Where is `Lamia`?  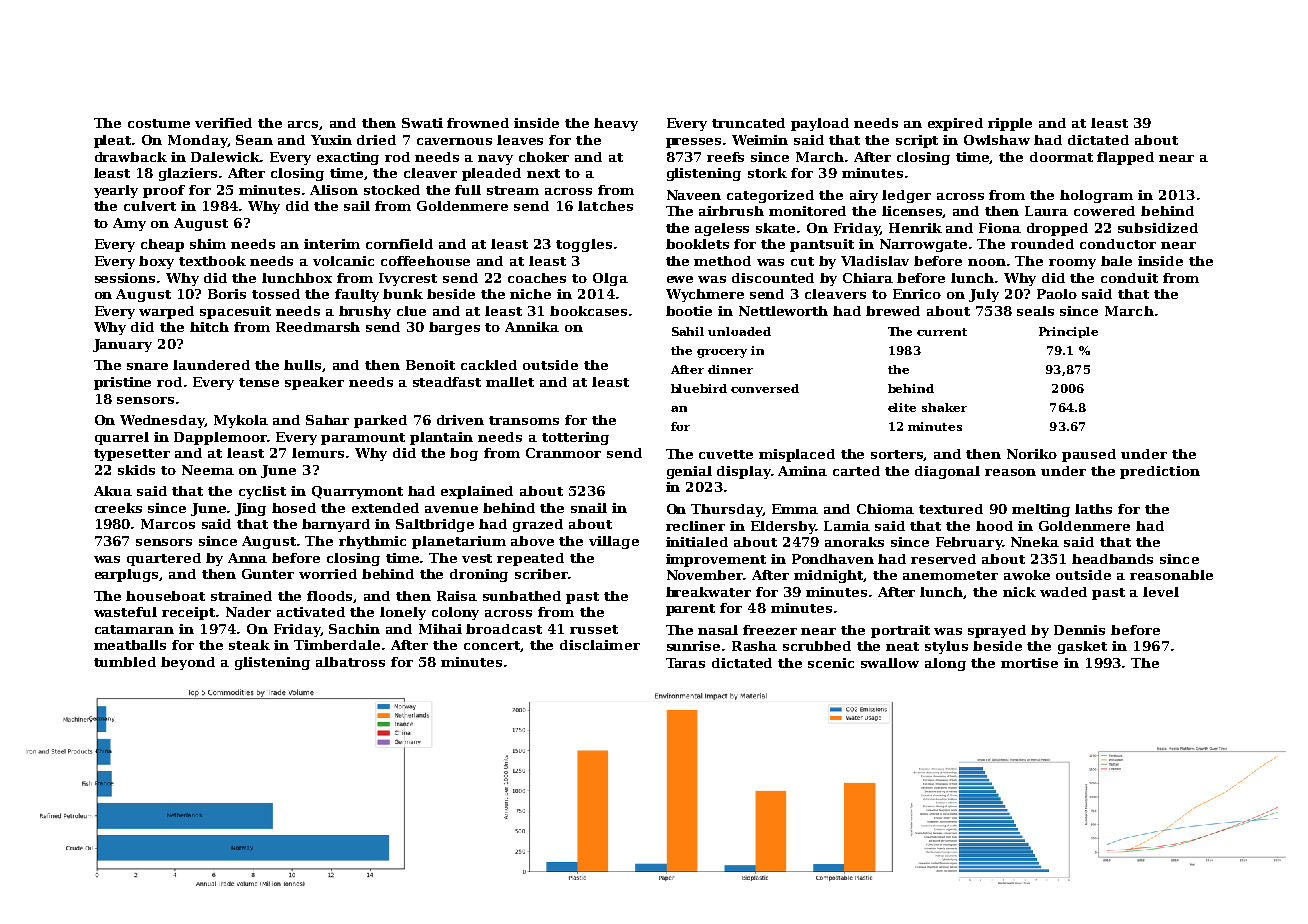 Lamia is located at coordinates (847, 526).
